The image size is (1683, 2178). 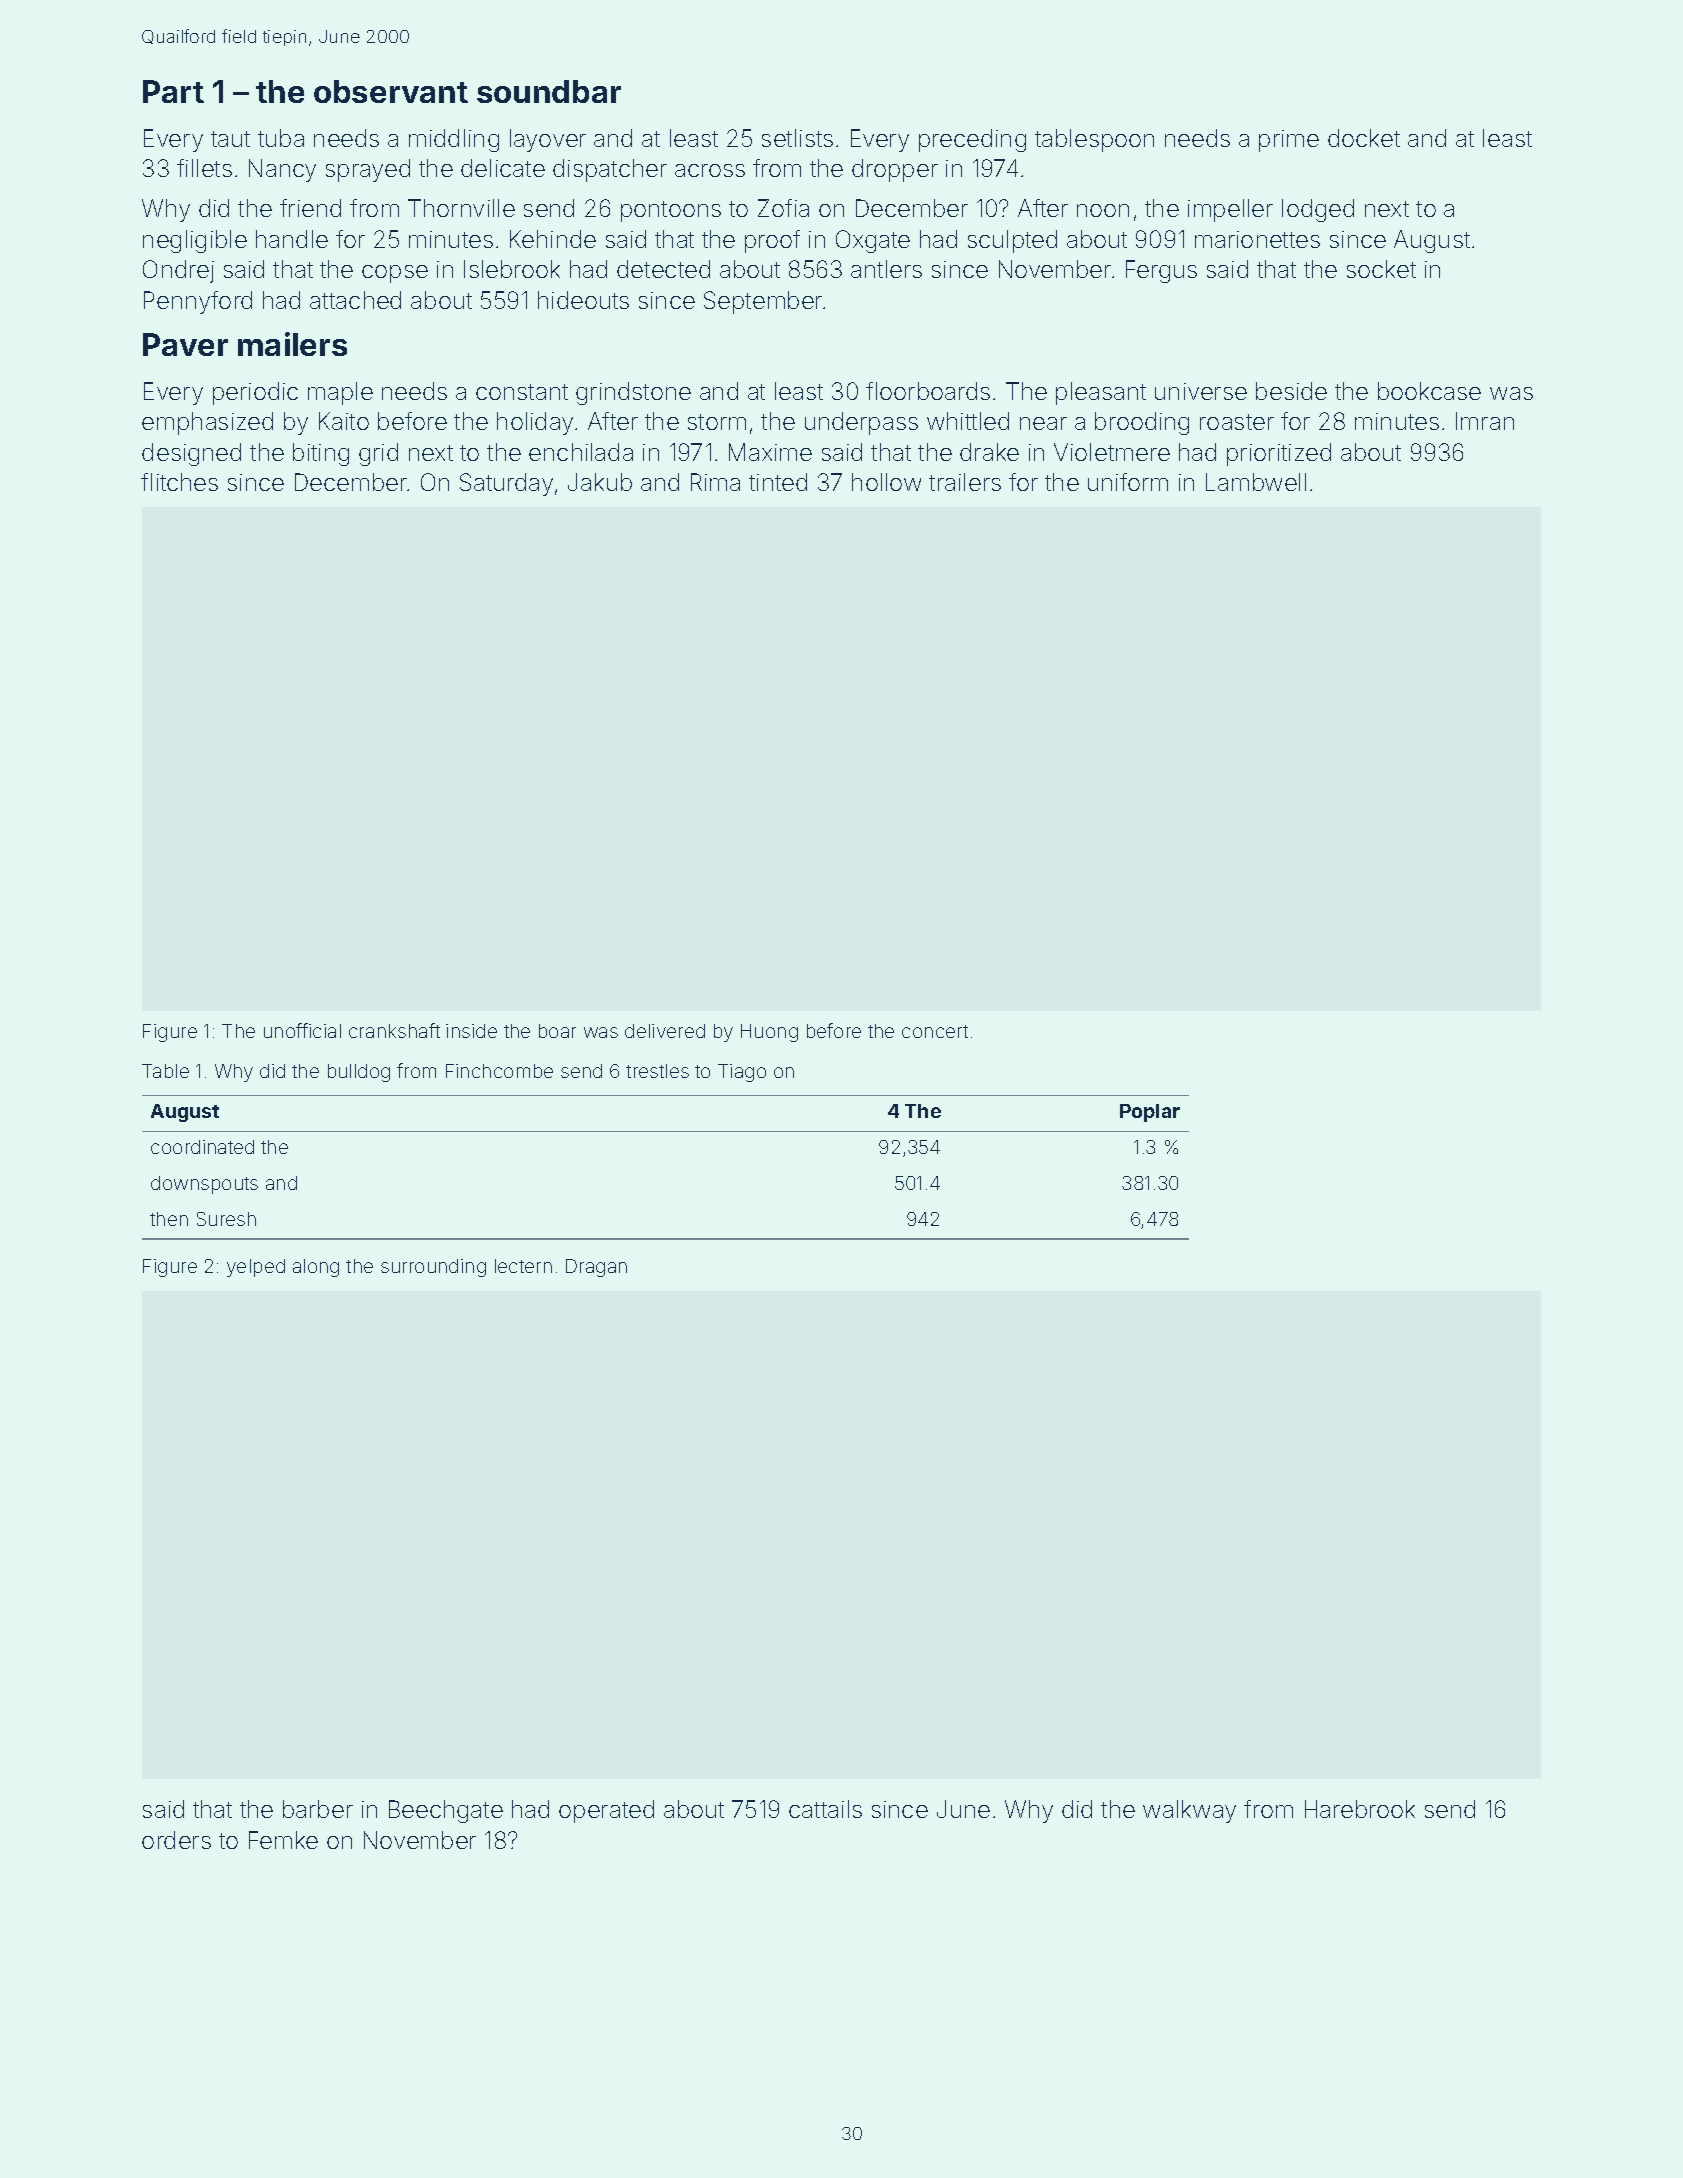 What do you see at coordinates (769, 1033) in the screenshot?
I see `Huong` at bounding box center [769, 1033].
